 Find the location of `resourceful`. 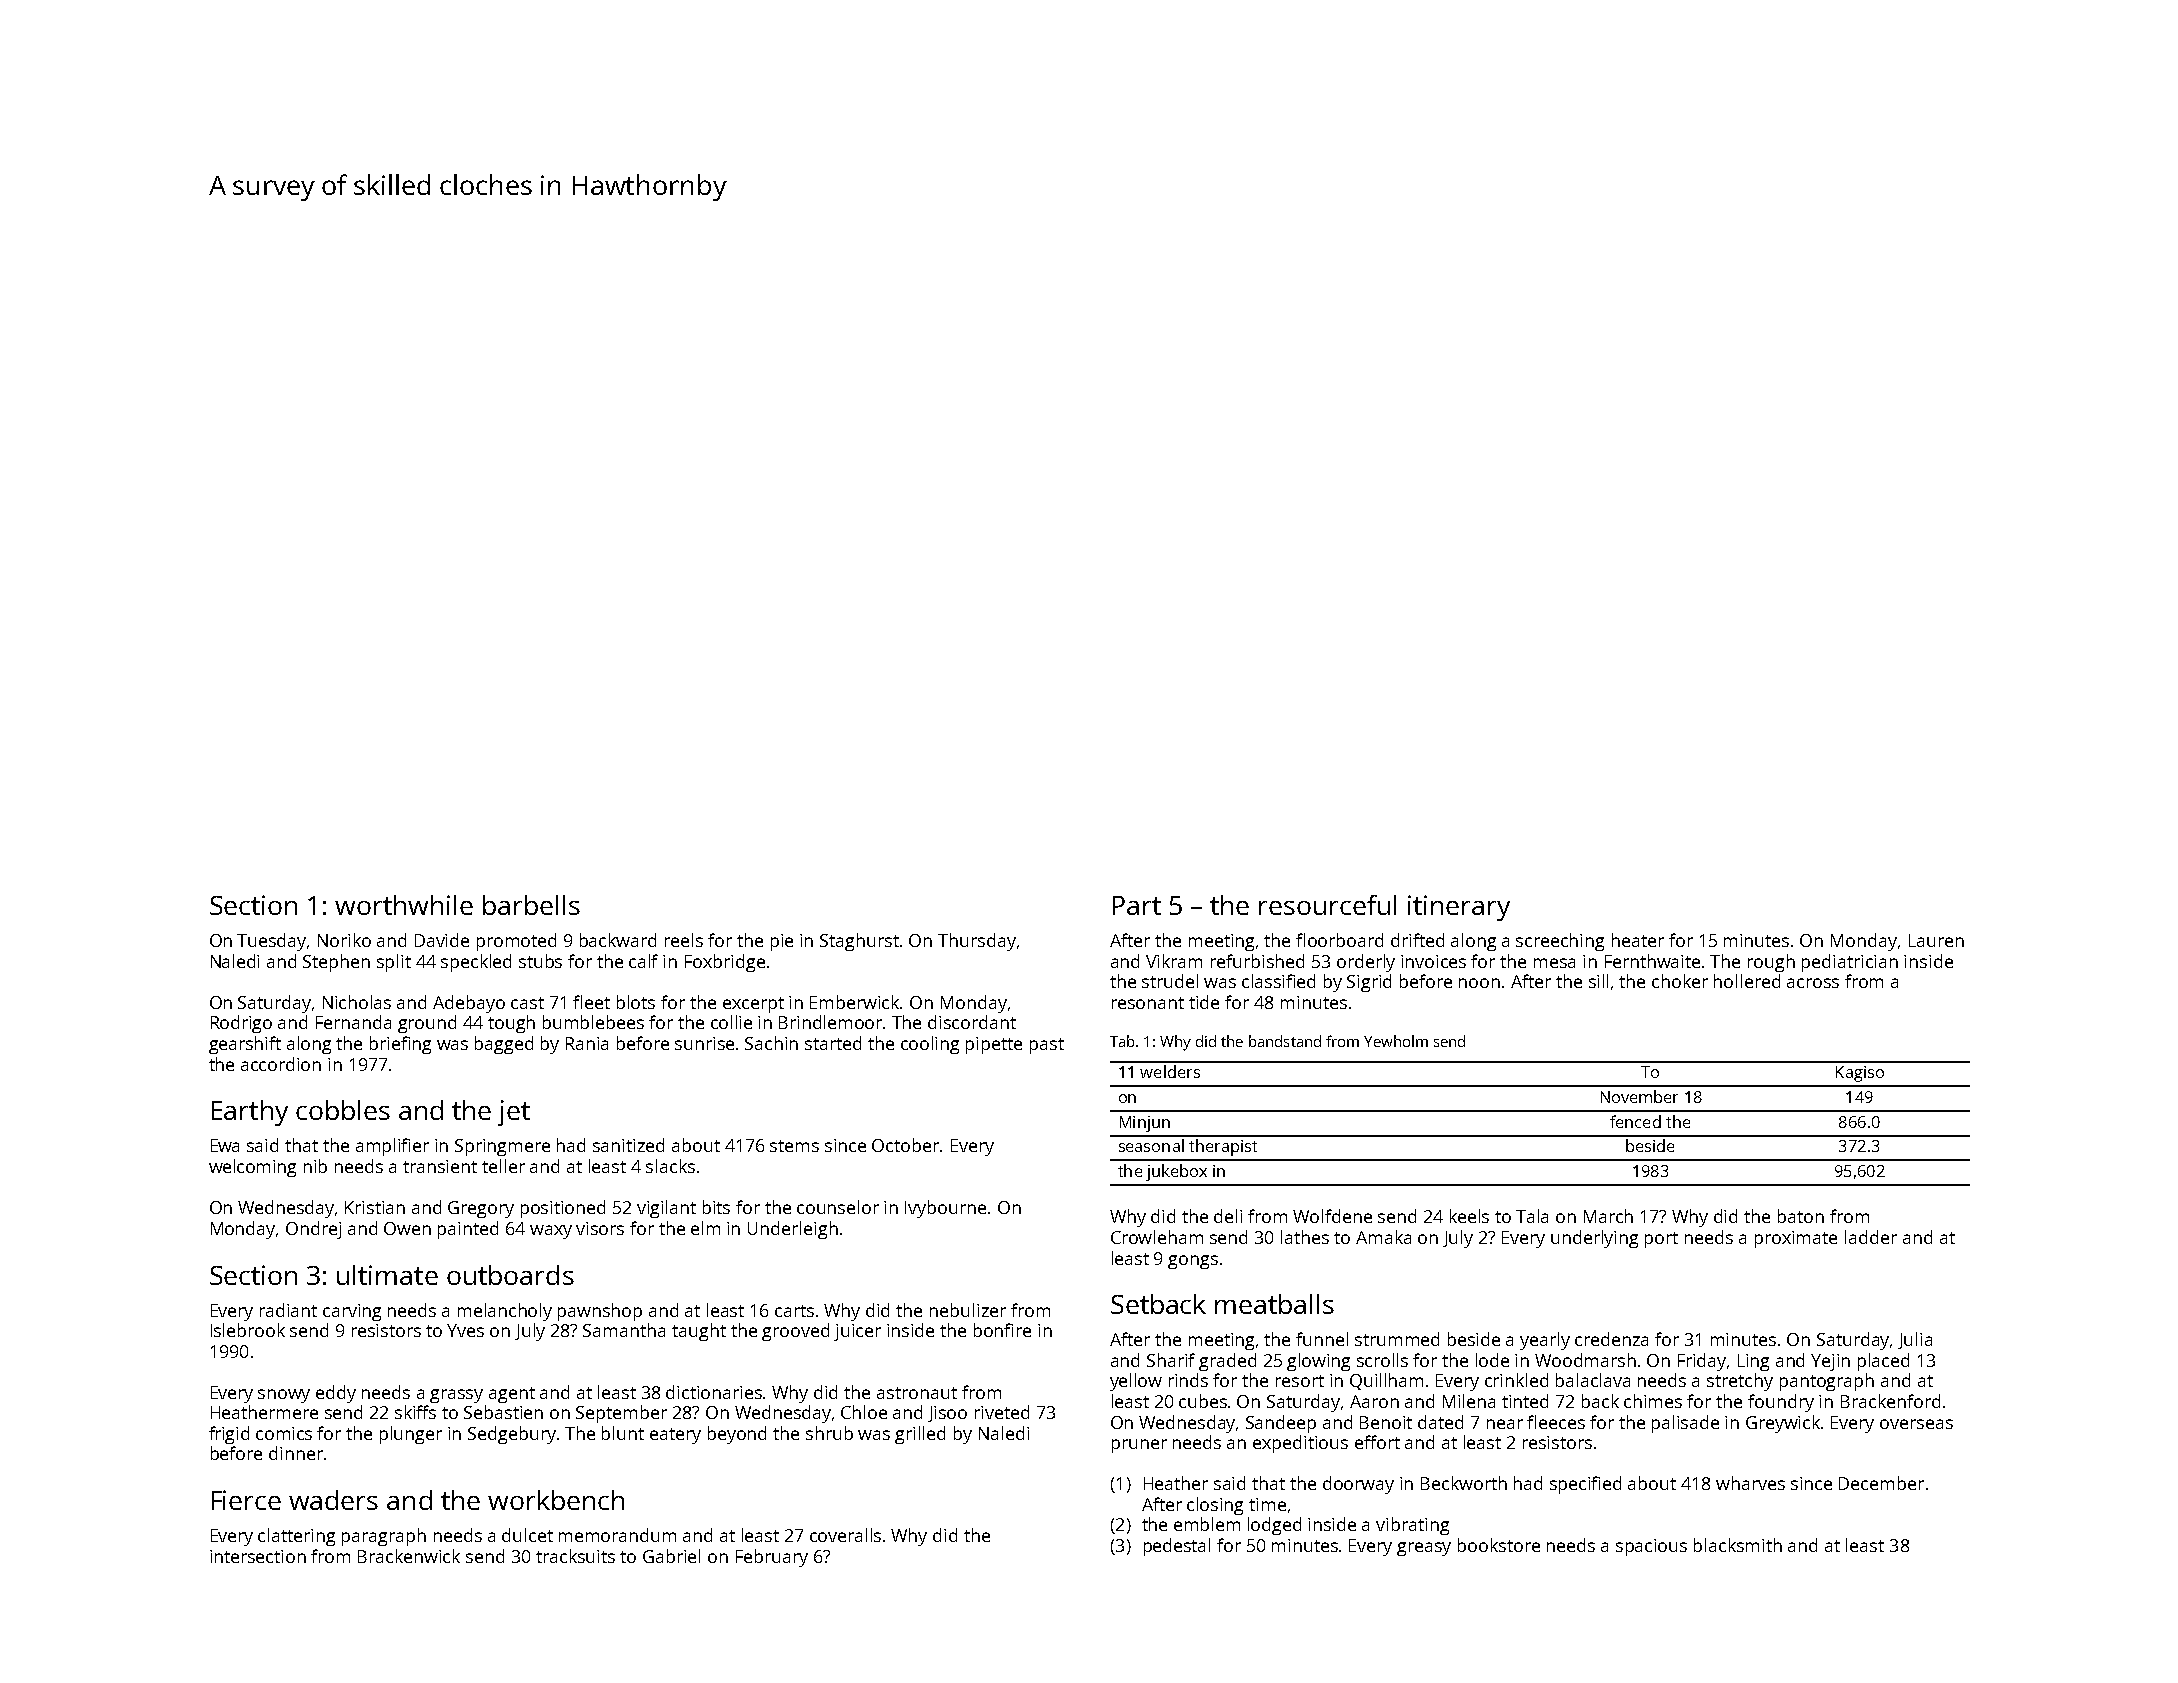

resourceful is located at coordinates (1327, 905).
